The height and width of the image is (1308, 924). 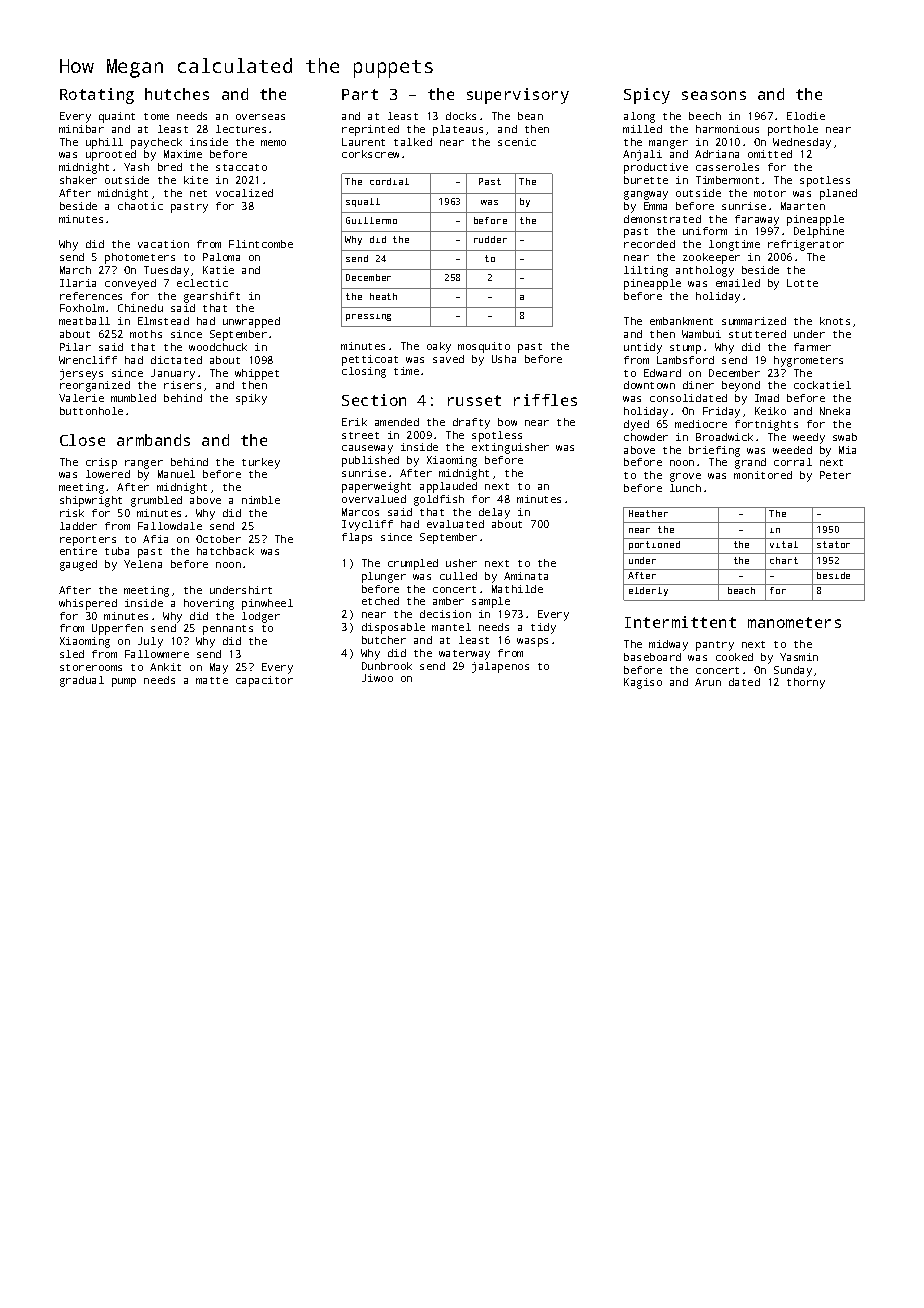 I want to click on corkscrew, so click(x=370, y=154).
